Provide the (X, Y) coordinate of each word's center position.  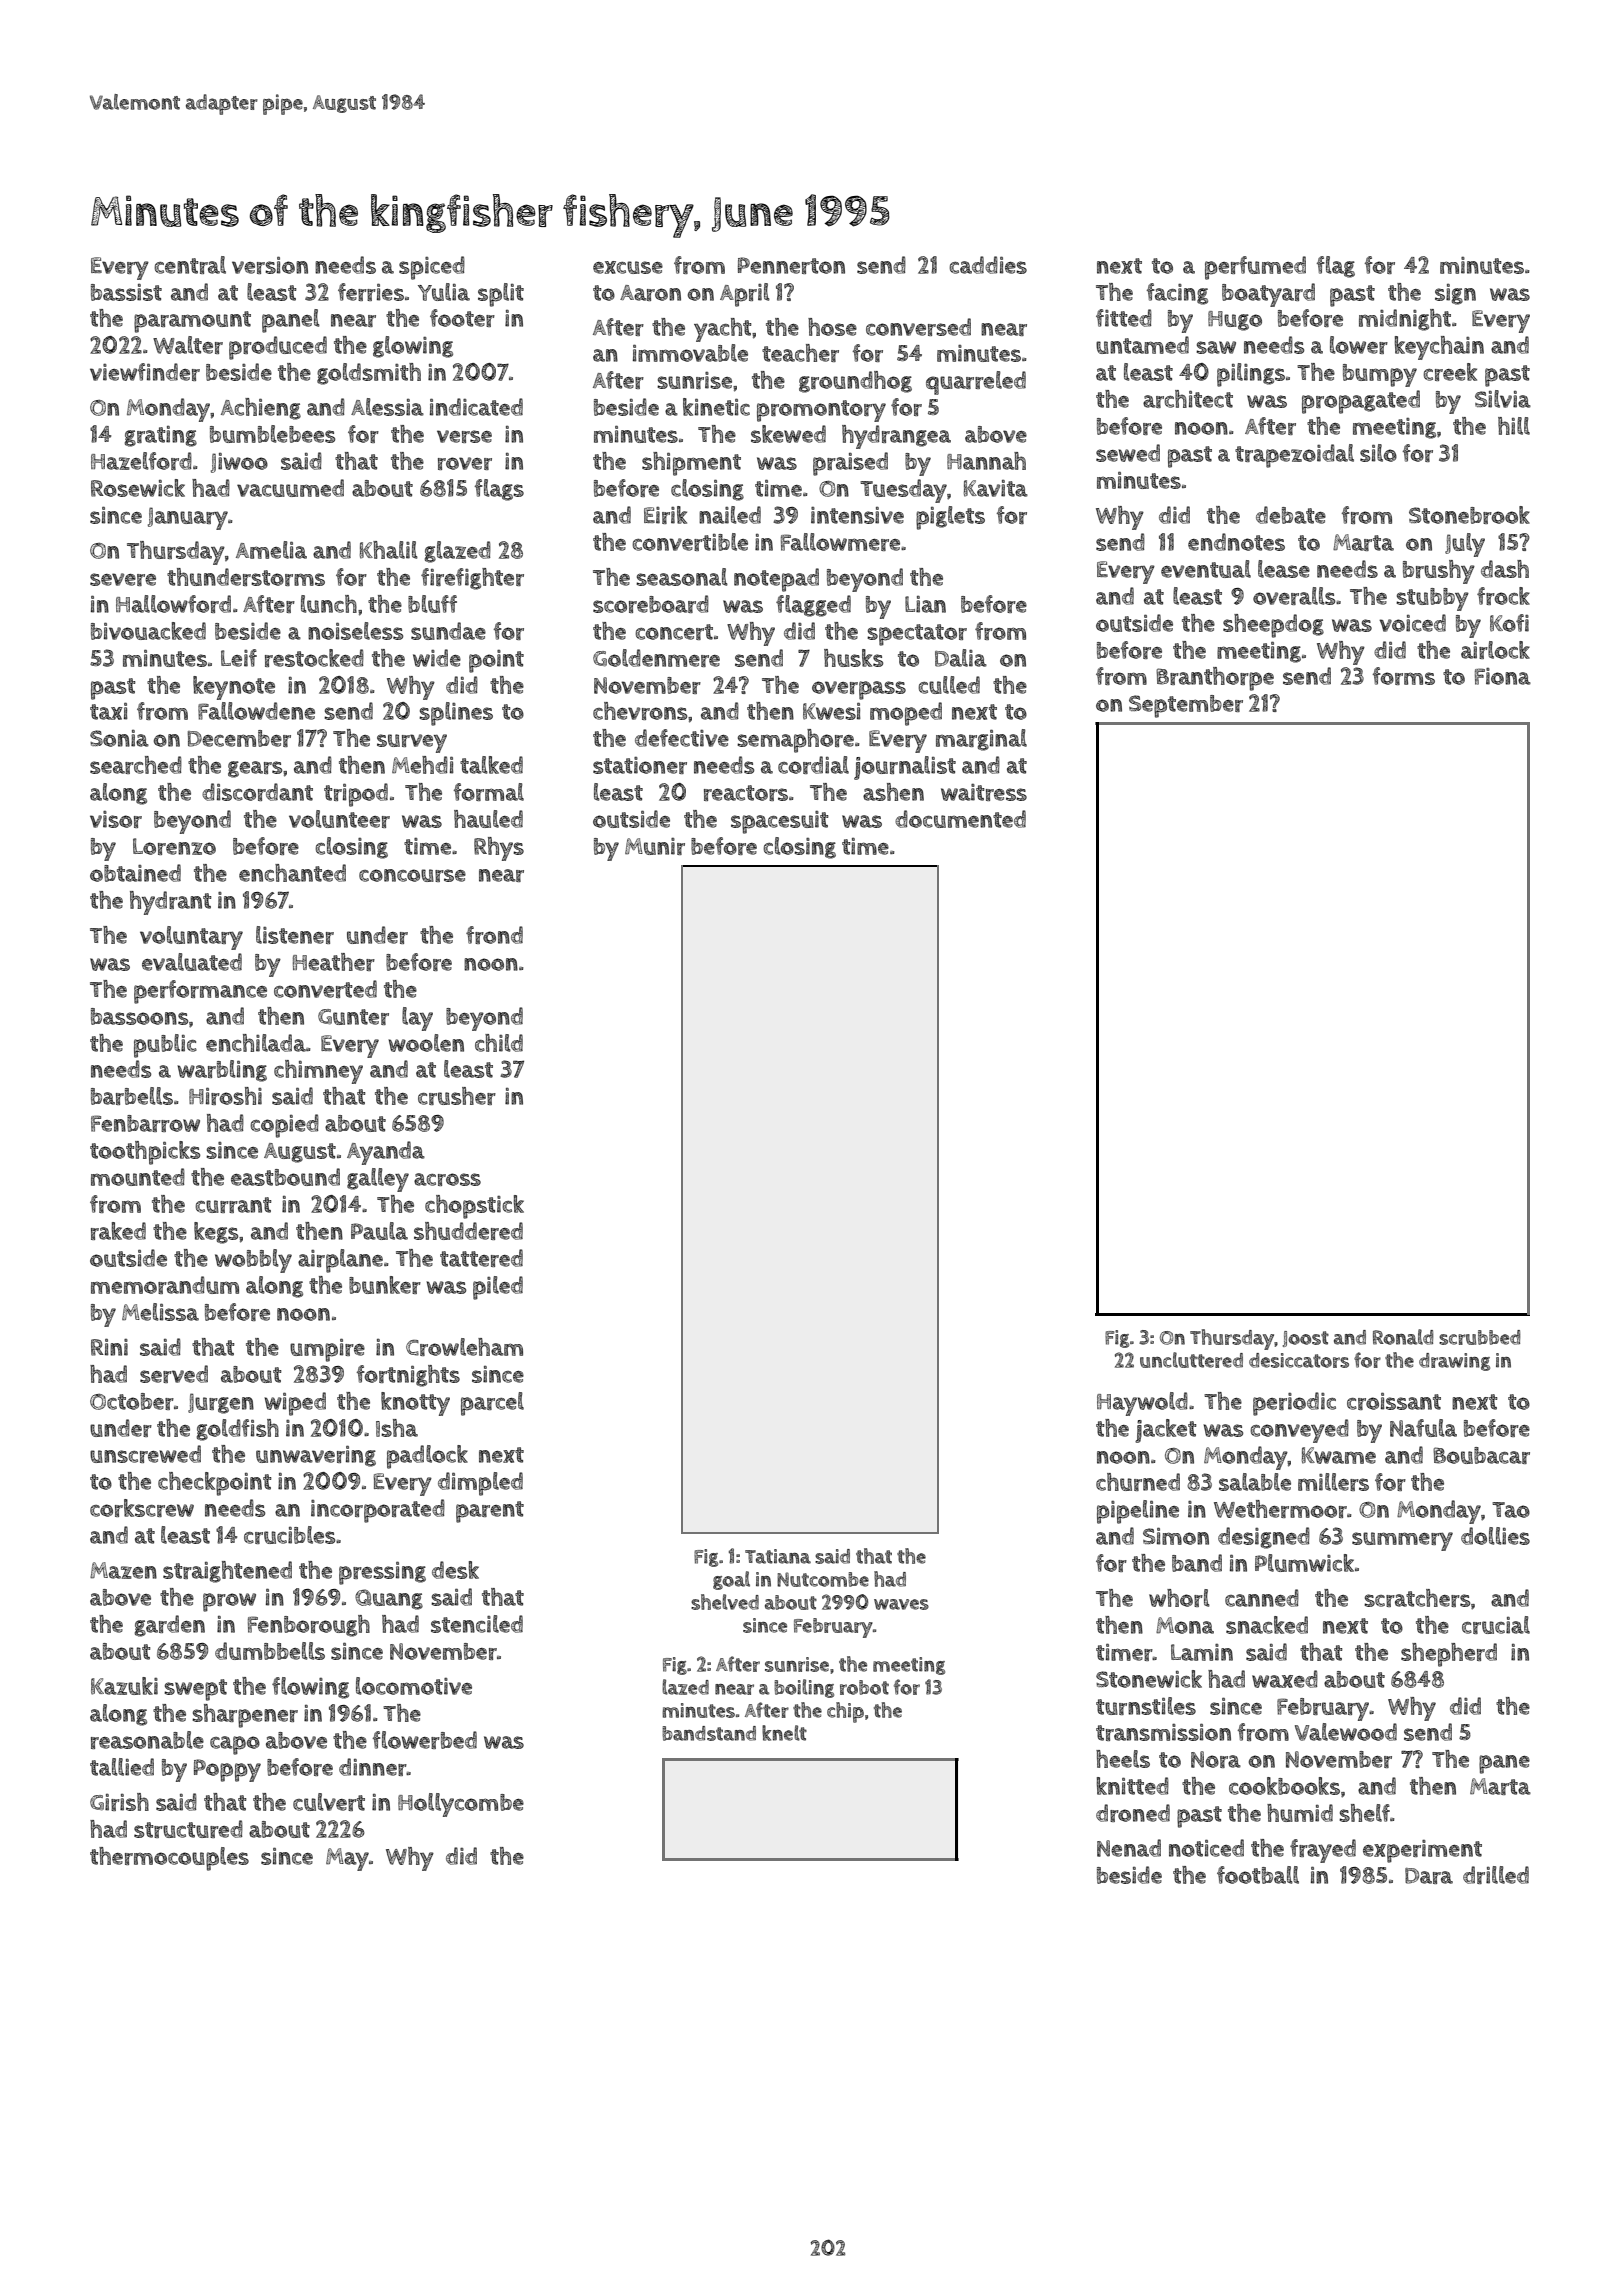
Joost (1306, 1339)
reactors (746, 793)
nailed (730, 515)
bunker (385, 1285)
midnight (1405, 320)
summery (1402, 1541)
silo (1378, 453)
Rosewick (138, 488)
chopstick (474, 1207)
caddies (988, 265)
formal (489, 792)
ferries (371, 292)
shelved (725, 1602)
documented (960, 819)
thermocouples (169, 1859)
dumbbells (270, 1651)
